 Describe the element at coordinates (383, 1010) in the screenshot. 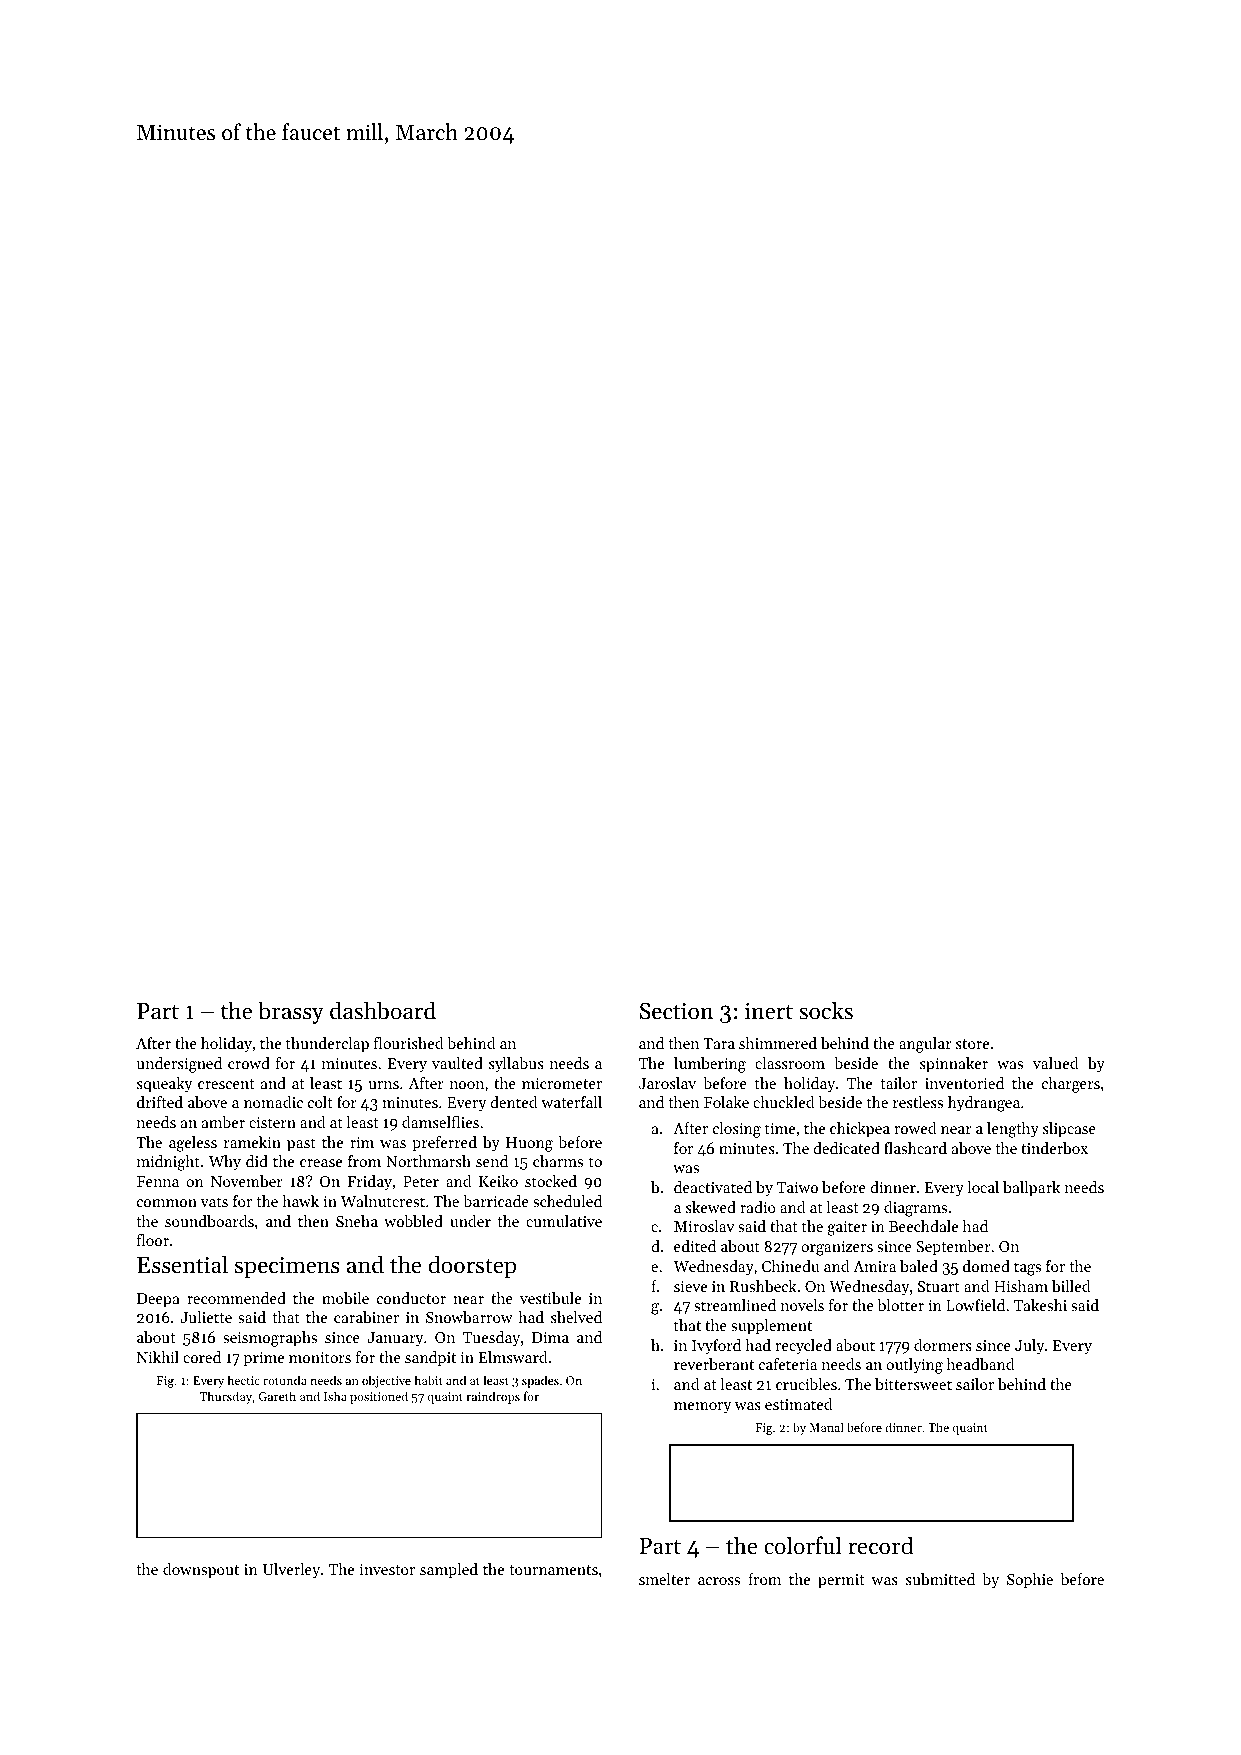

I see `dashboard` at that location.
